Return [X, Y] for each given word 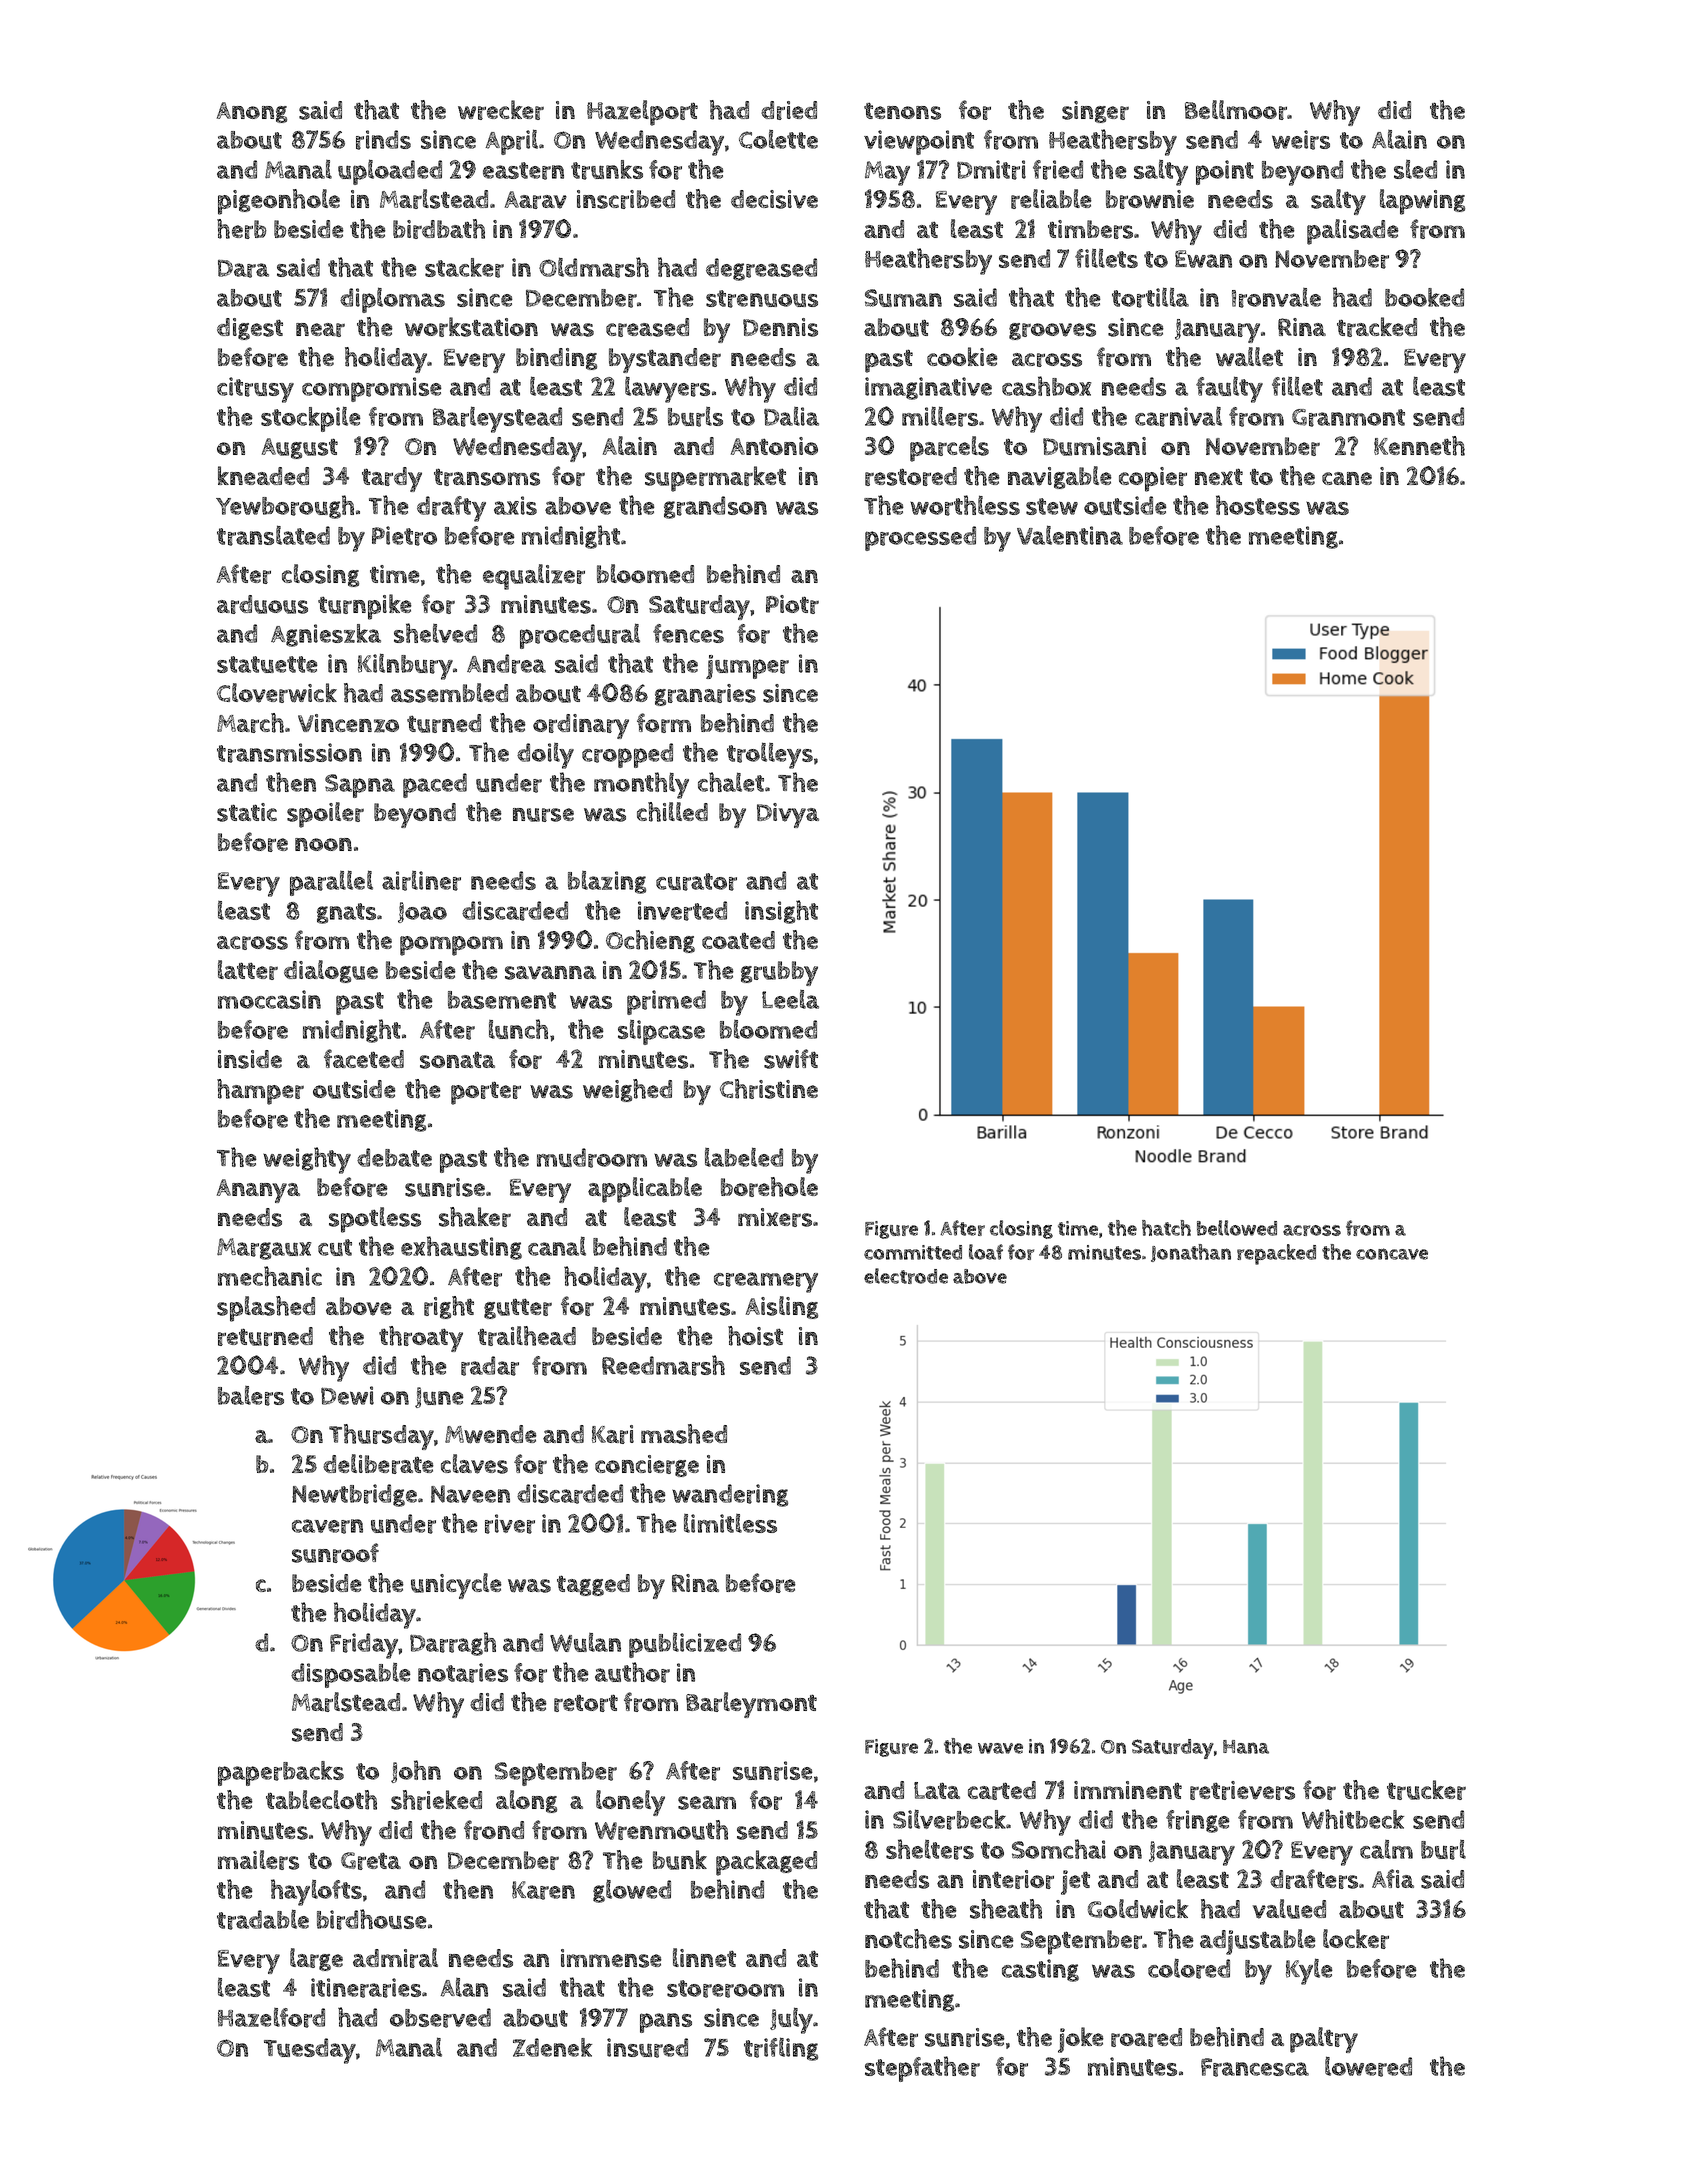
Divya [788, 815]
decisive [774, 199]
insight [781, 912]
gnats [346, 913]
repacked [1276, 1254]
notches [908, 1939]
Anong [252, 112]
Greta [371, 1861]
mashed [684, 1434]
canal [557, 1246]
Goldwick [1138, 1909]
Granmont [1348, 418]
